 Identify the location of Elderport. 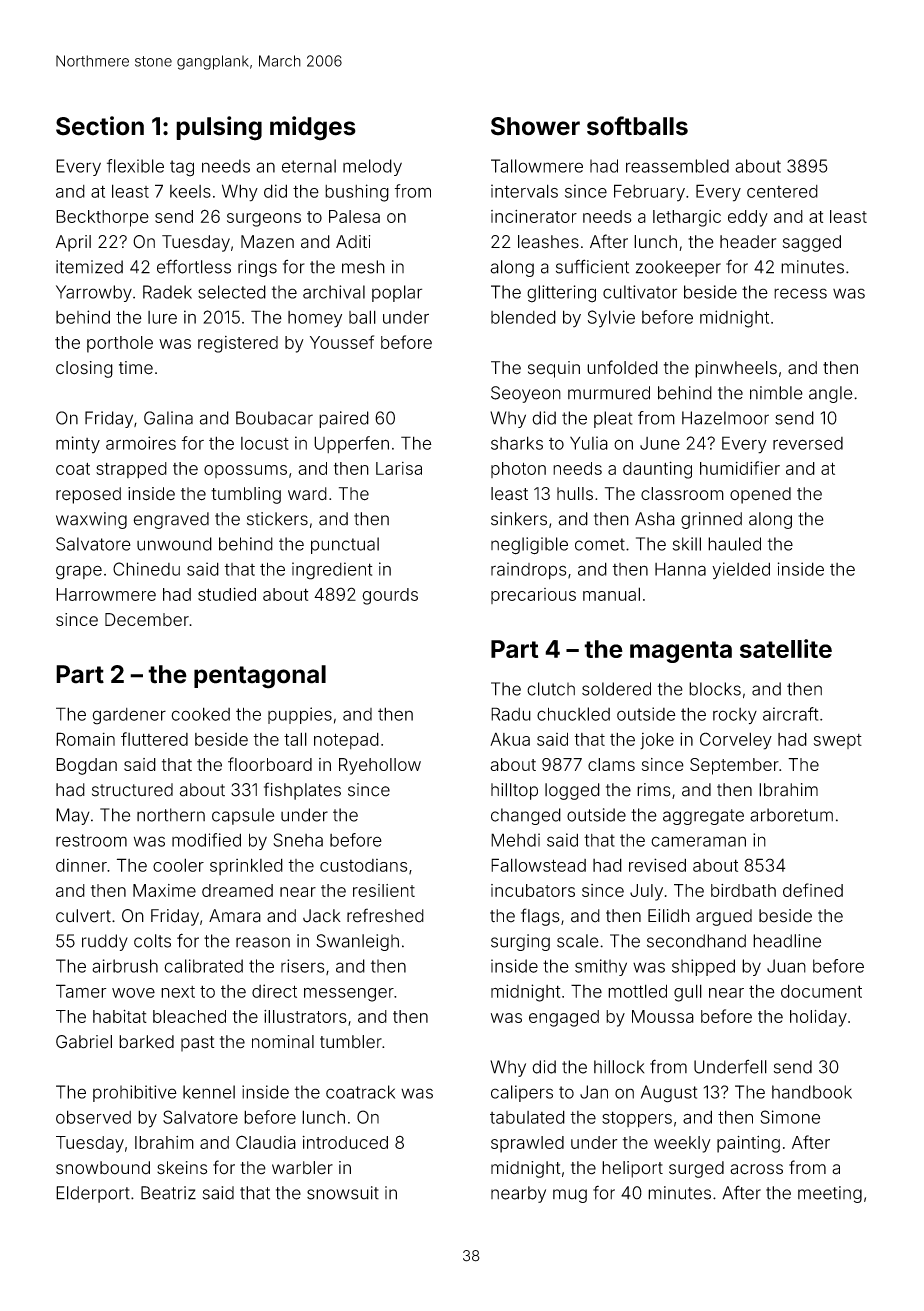
(93, 1194).
